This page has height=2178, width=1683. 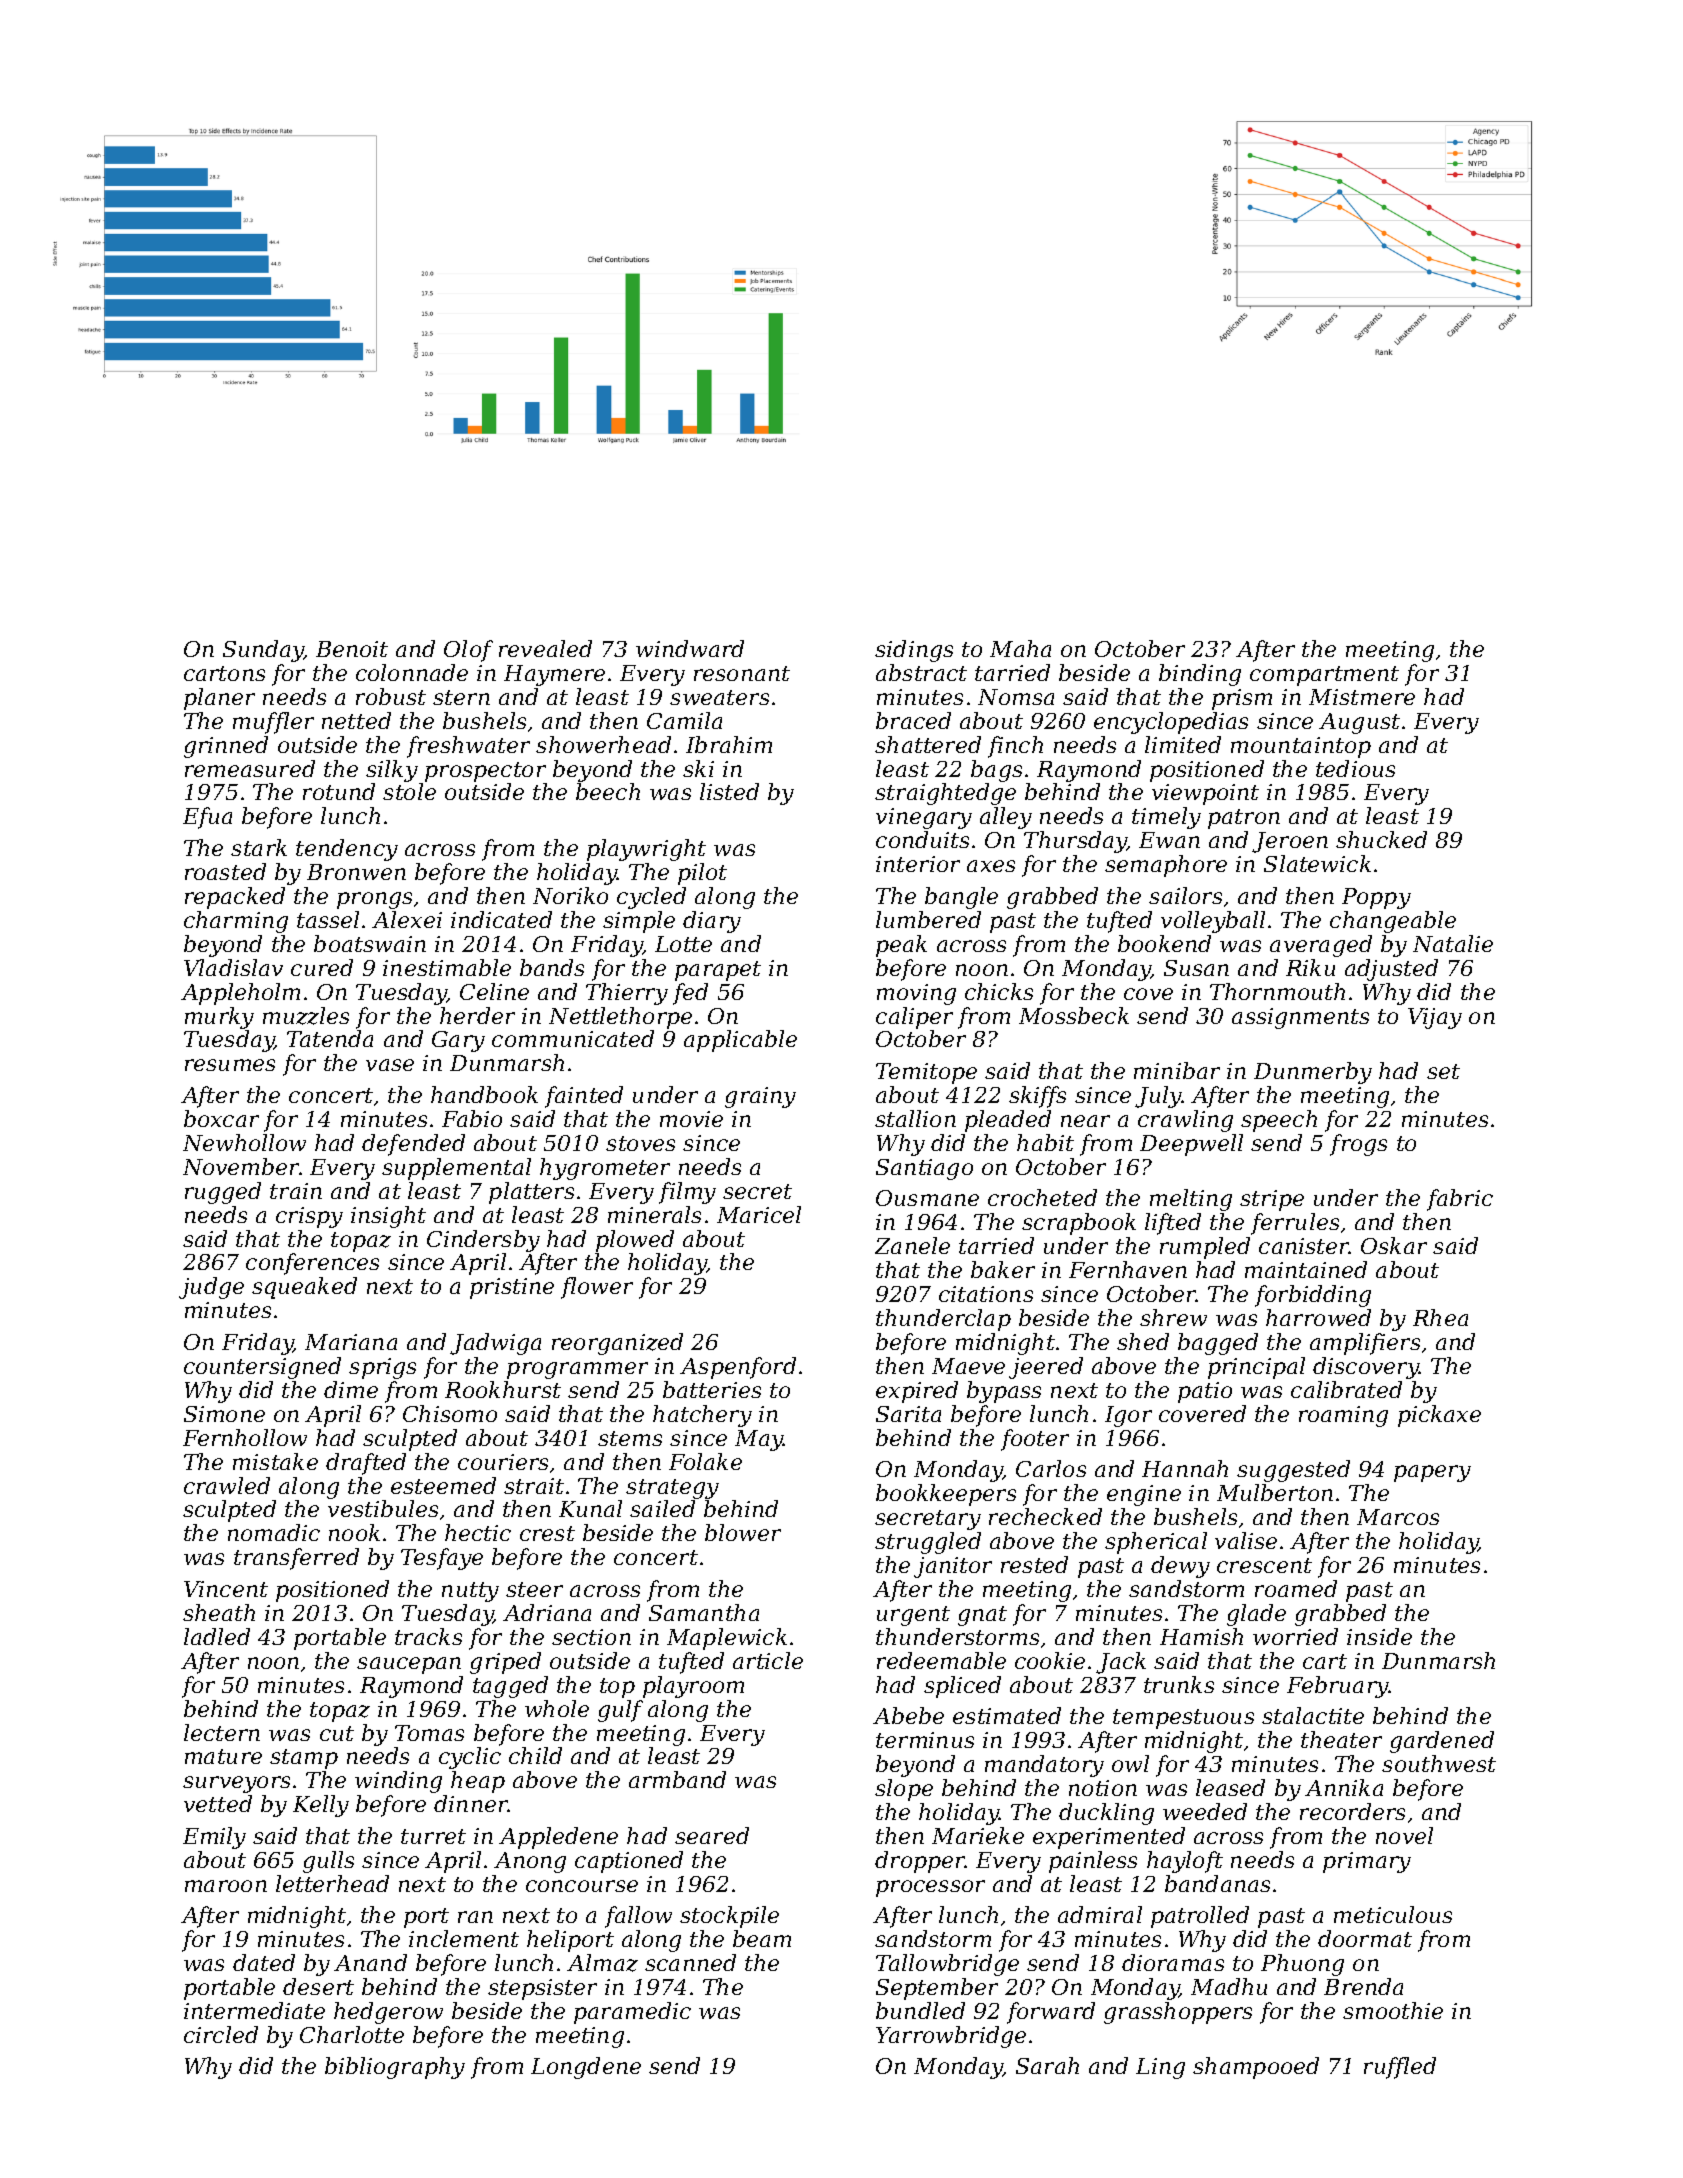 I want to click on roamed, so click(x=1296, y=1588).
